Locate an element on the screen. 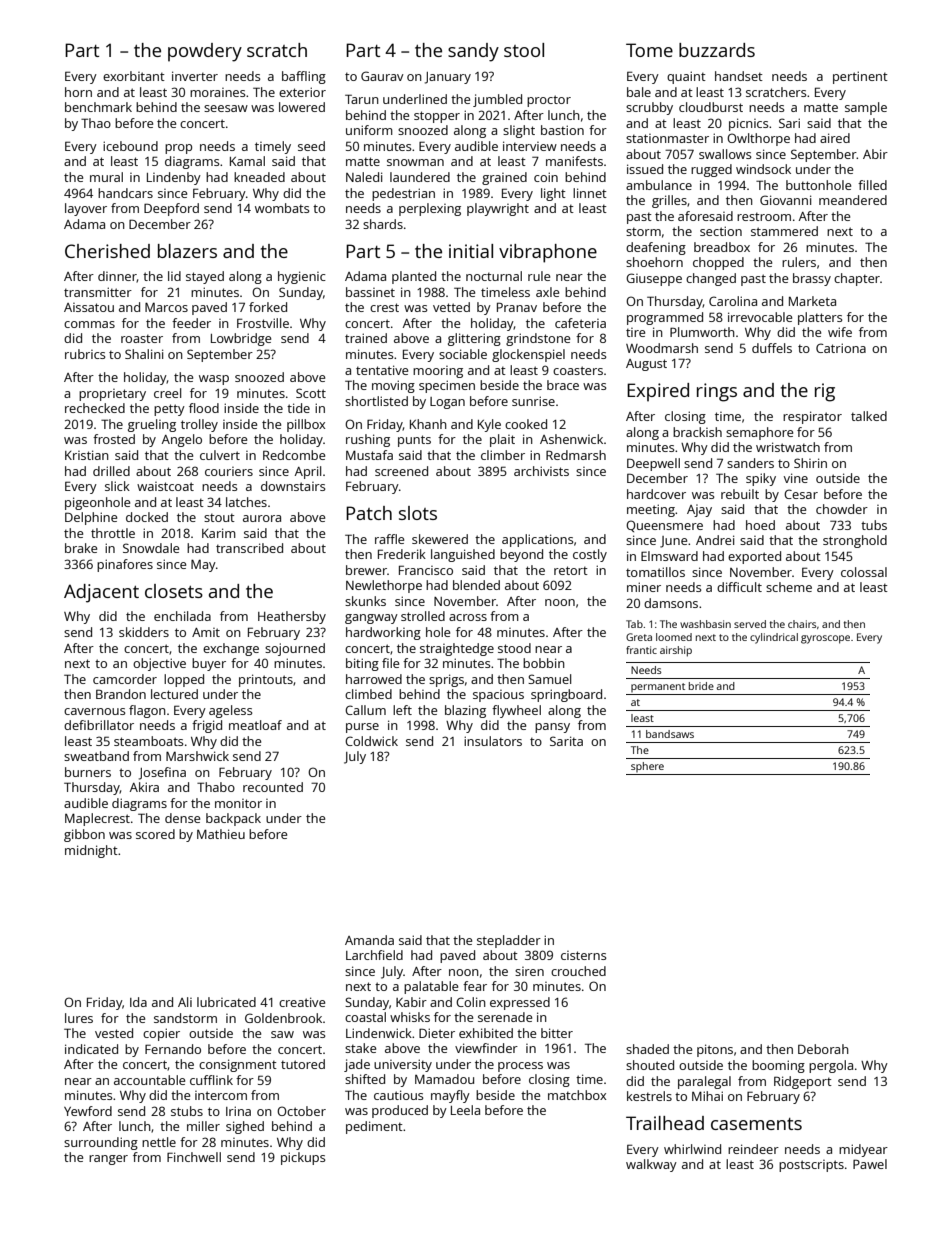 The image size is (952, 1233). blazers is located at coordinates (187, 251).
